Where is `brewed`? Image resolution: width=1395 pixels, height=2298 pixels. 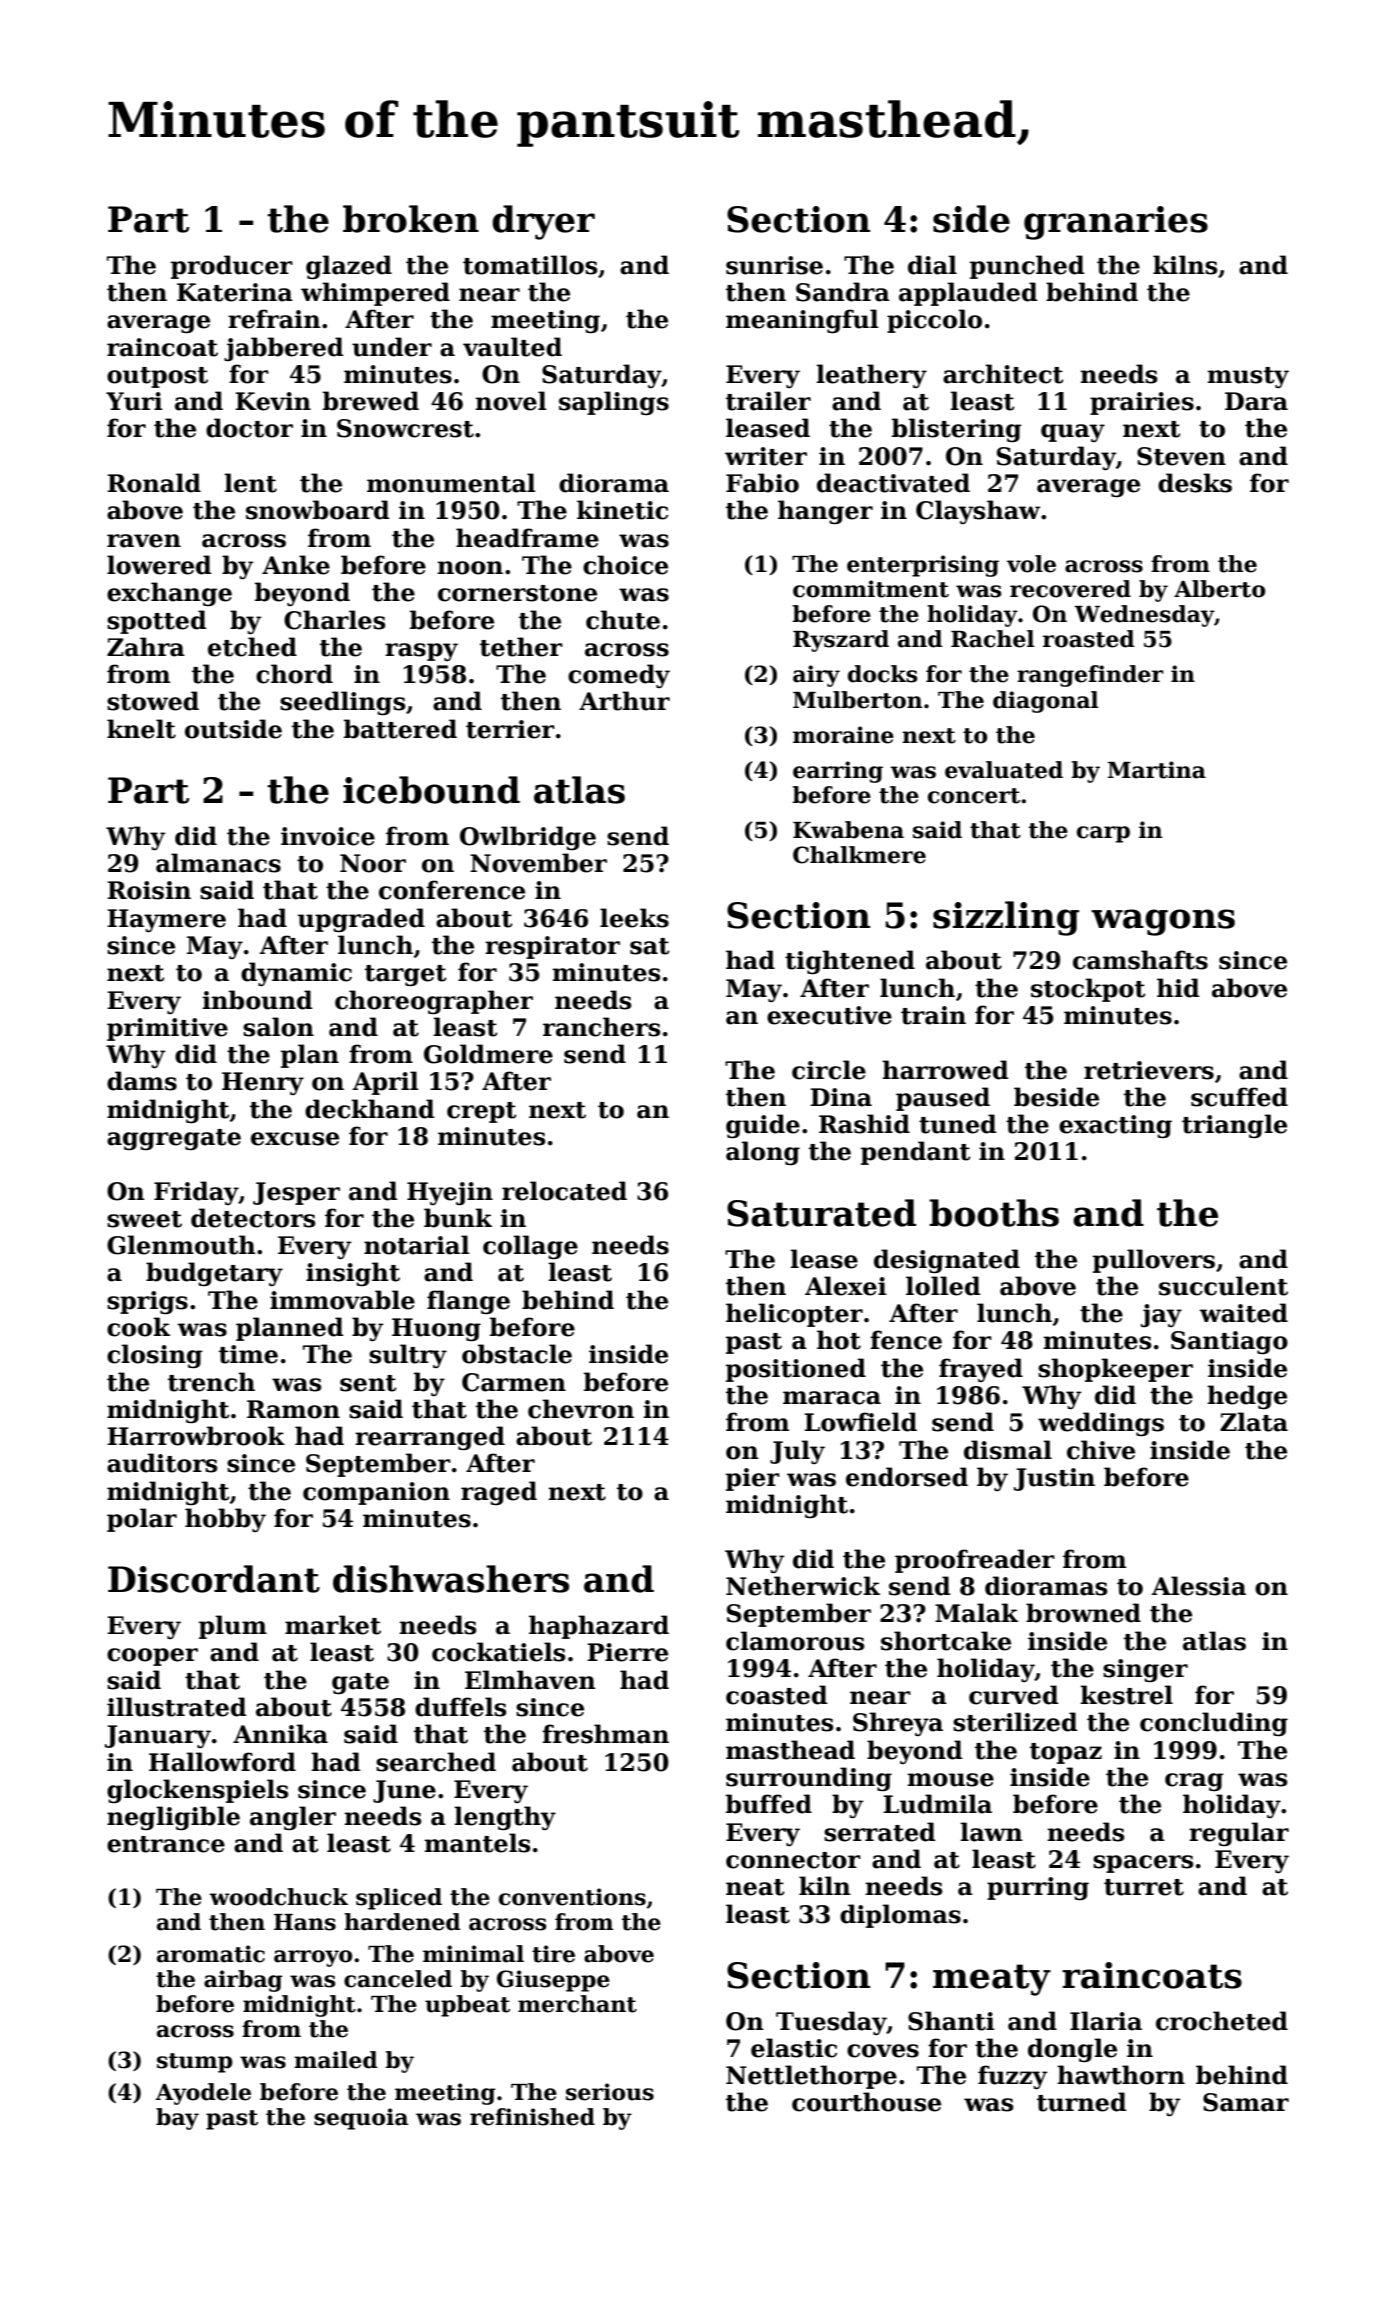
brewed is located at coordinates (371, 401).
